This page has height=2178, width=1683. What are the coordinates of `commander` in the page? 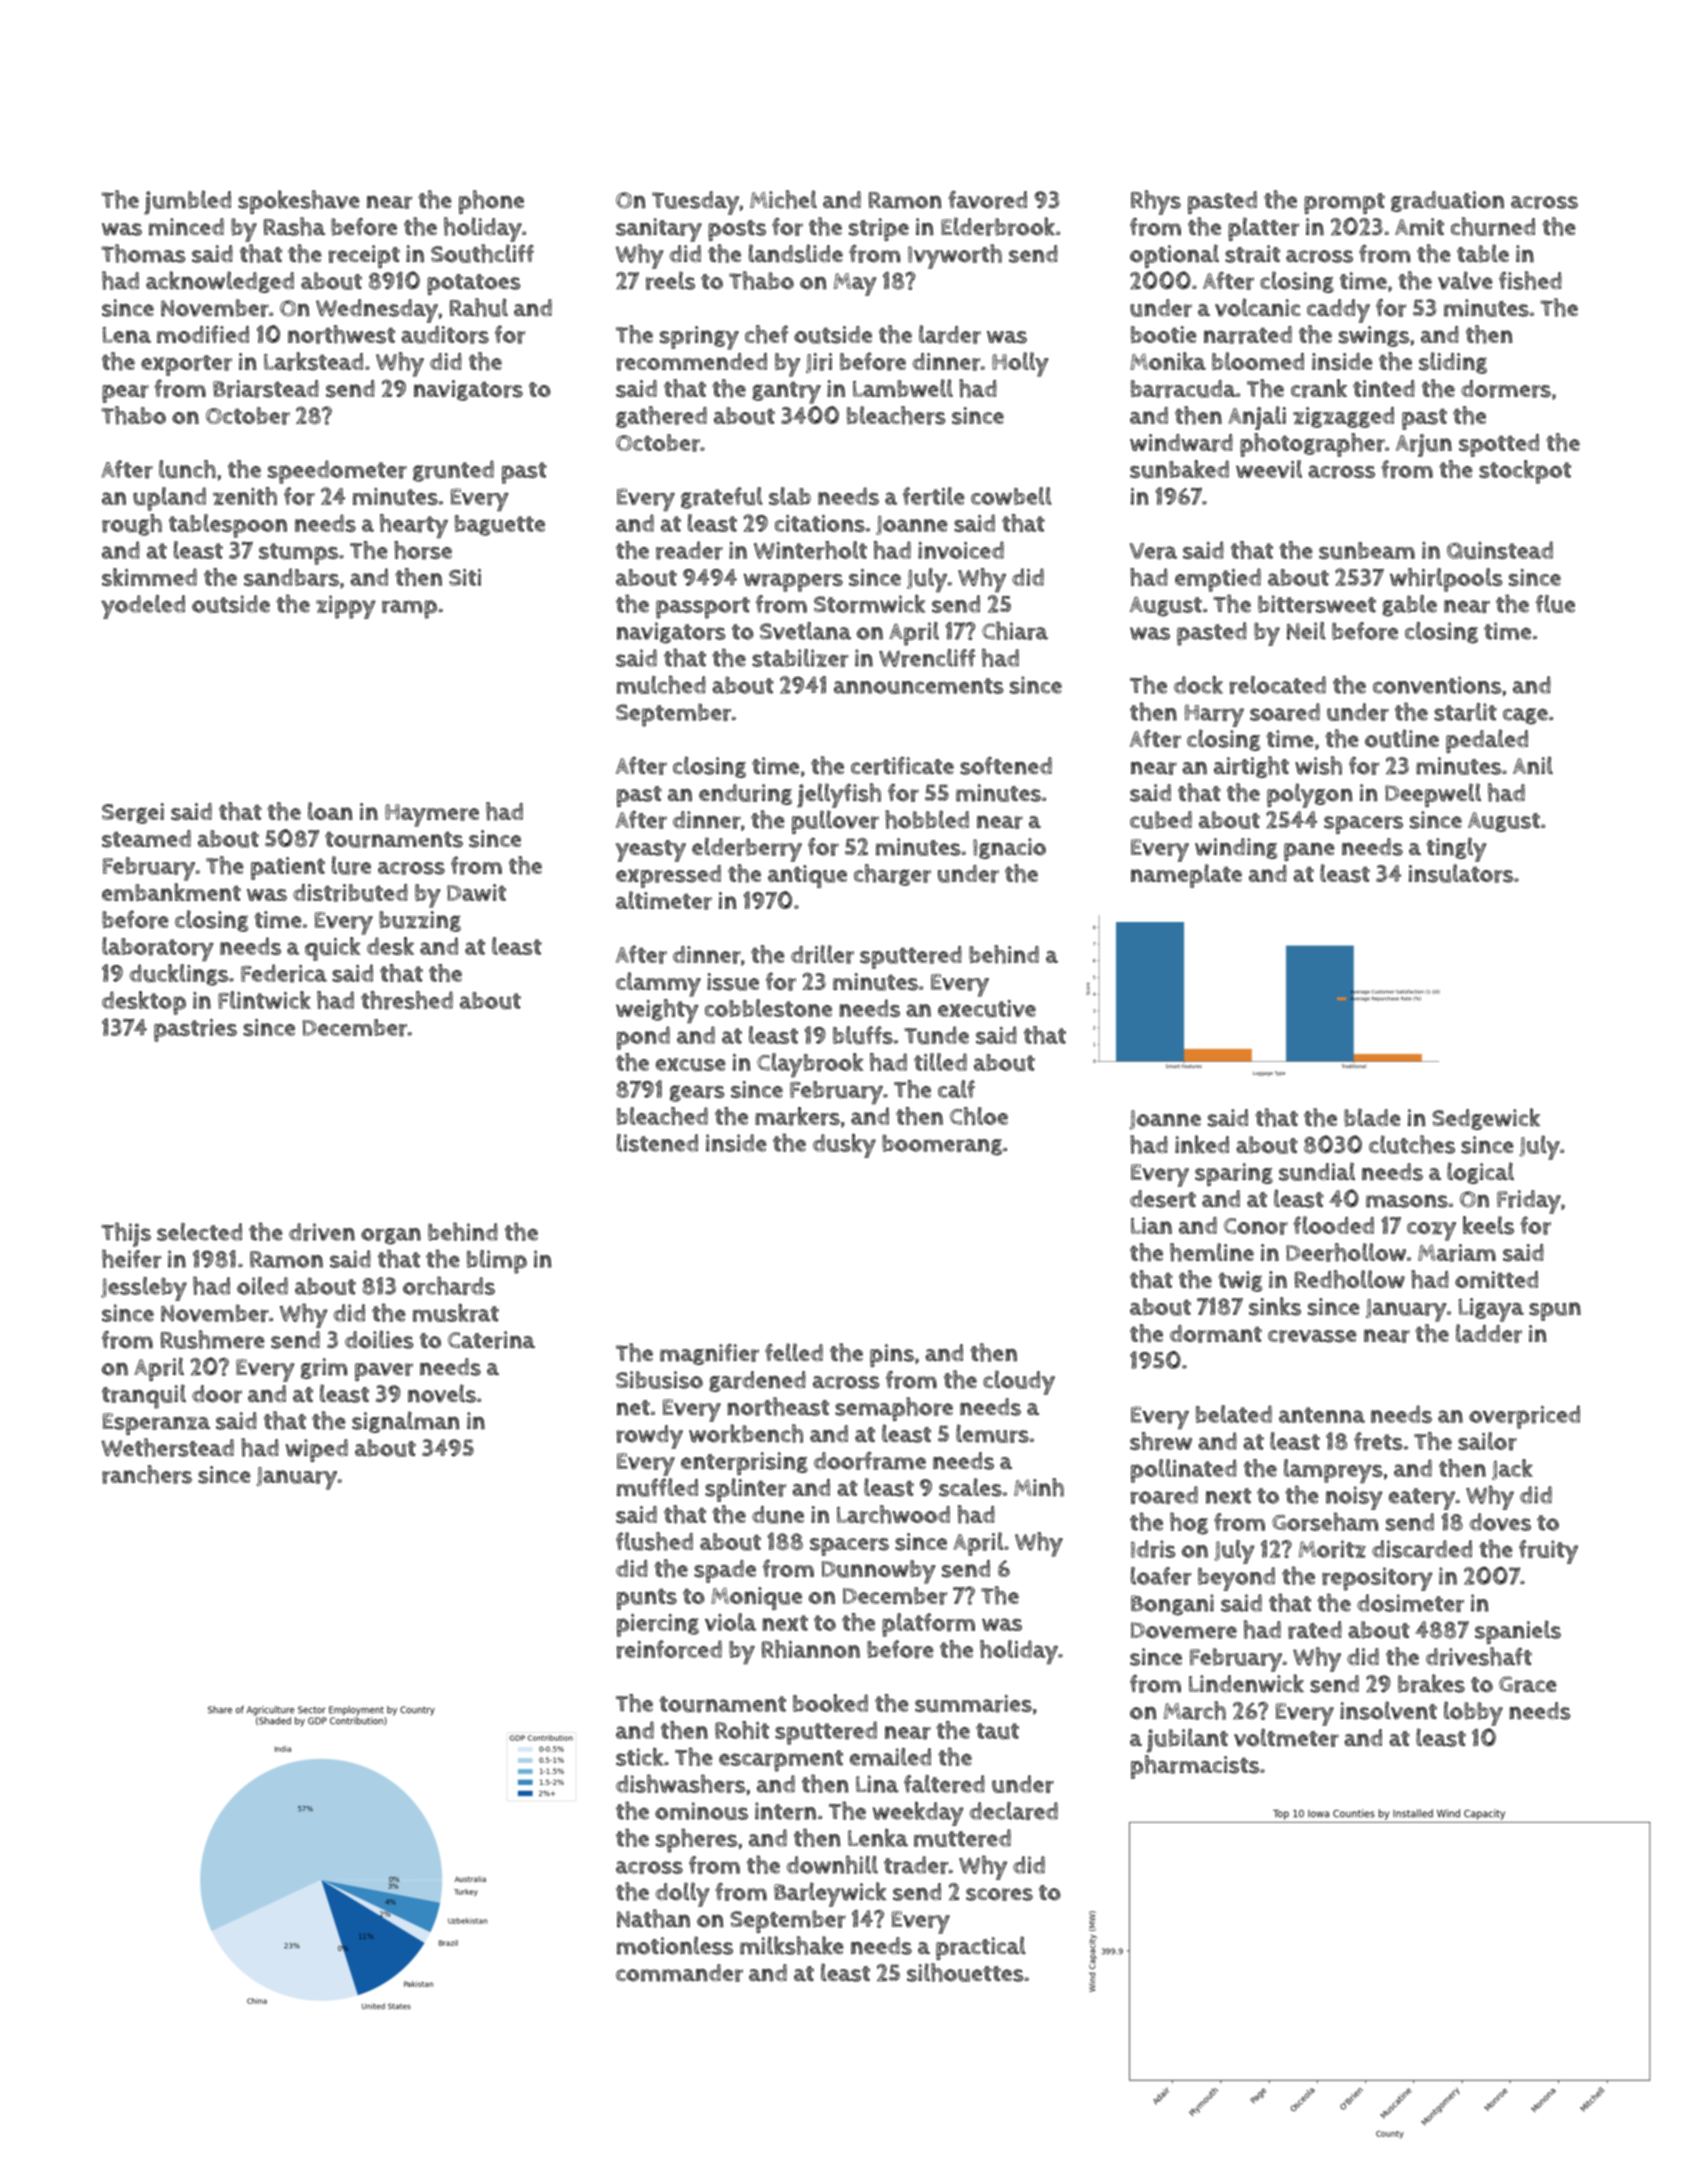 It's located at (679, 1973).
